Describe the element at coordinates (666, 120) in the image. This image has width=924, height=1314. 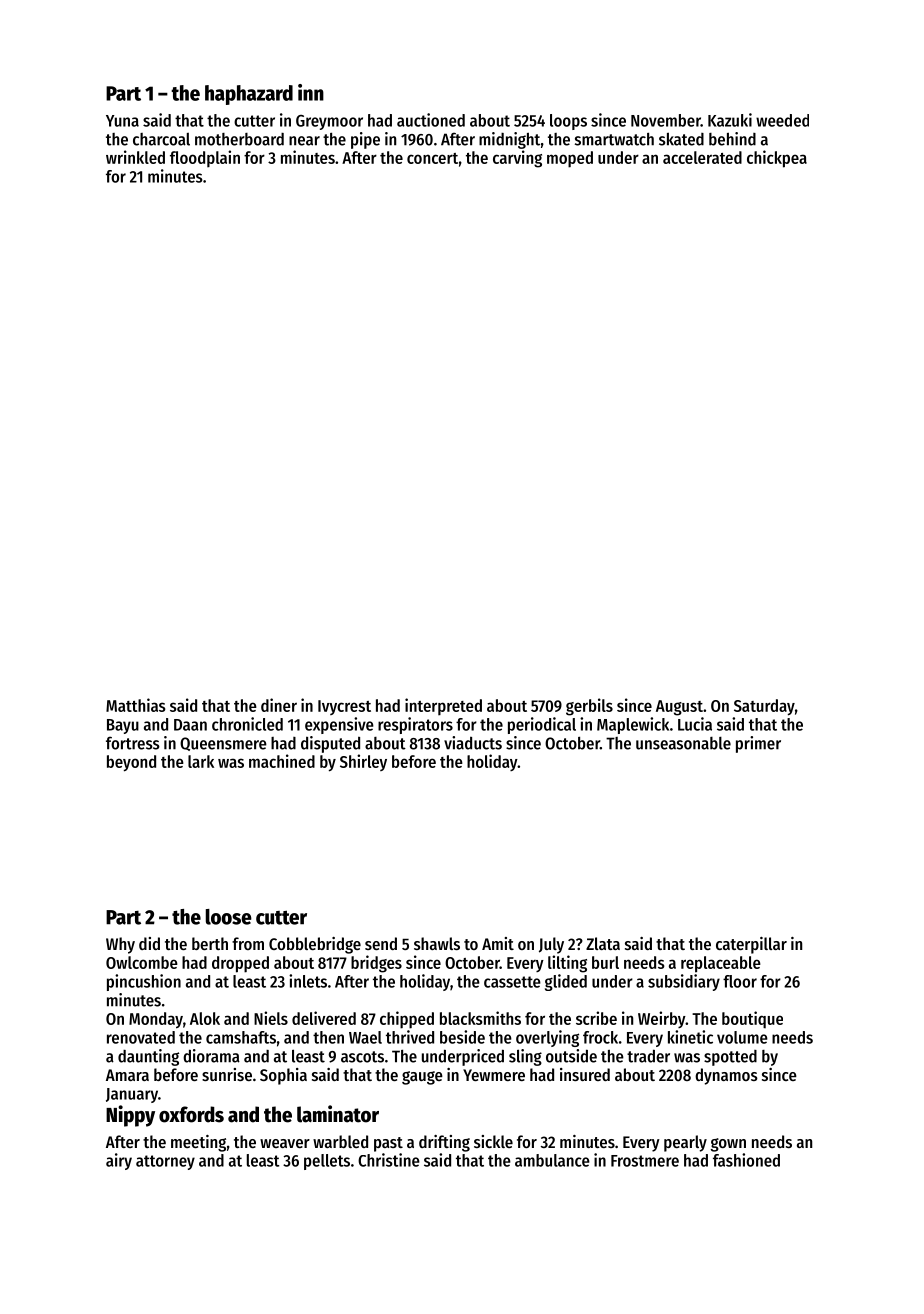
I see `November` at that location.
